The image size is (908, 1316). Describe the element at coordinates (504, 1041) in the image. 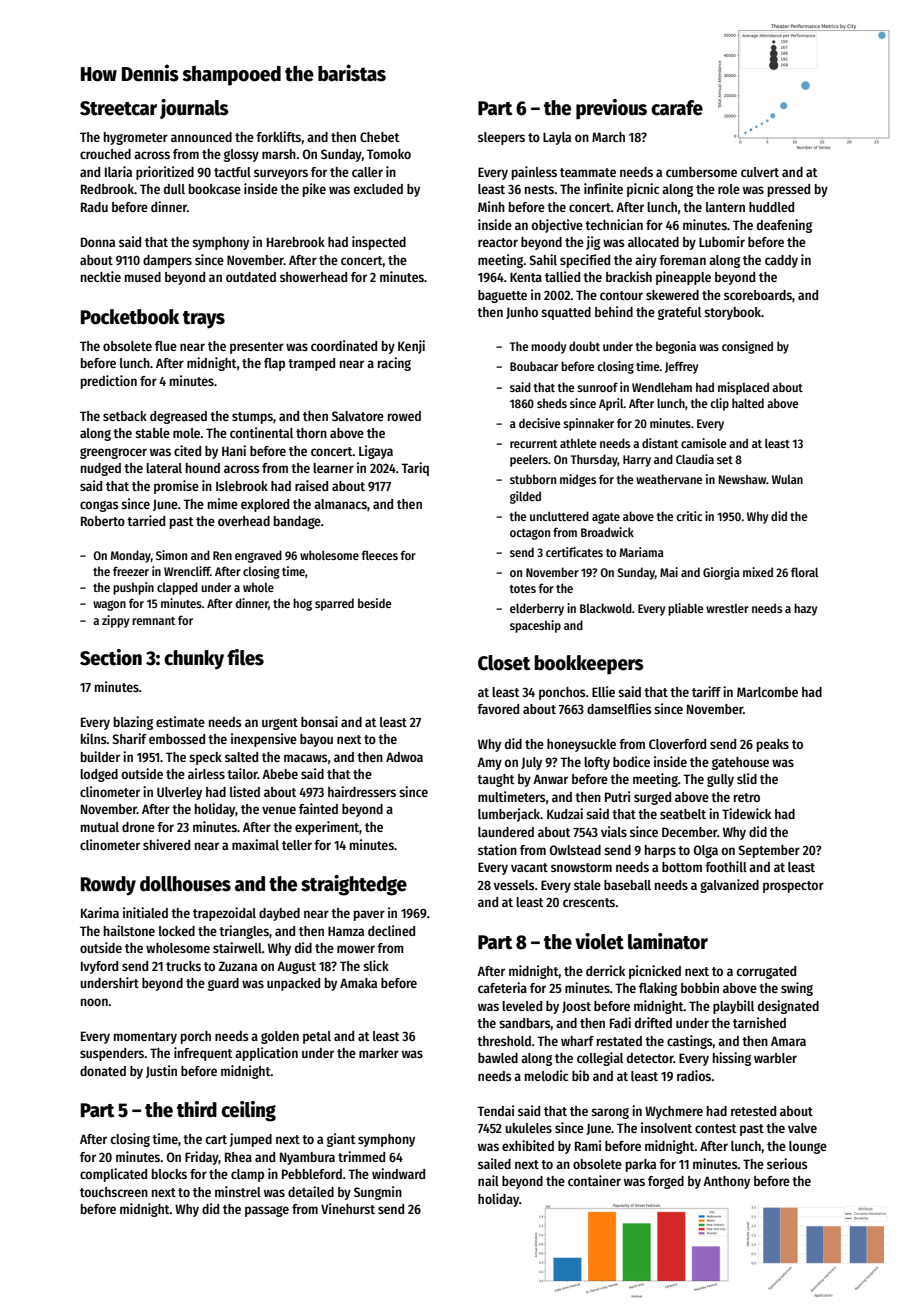

I see `threshold` at that location.
